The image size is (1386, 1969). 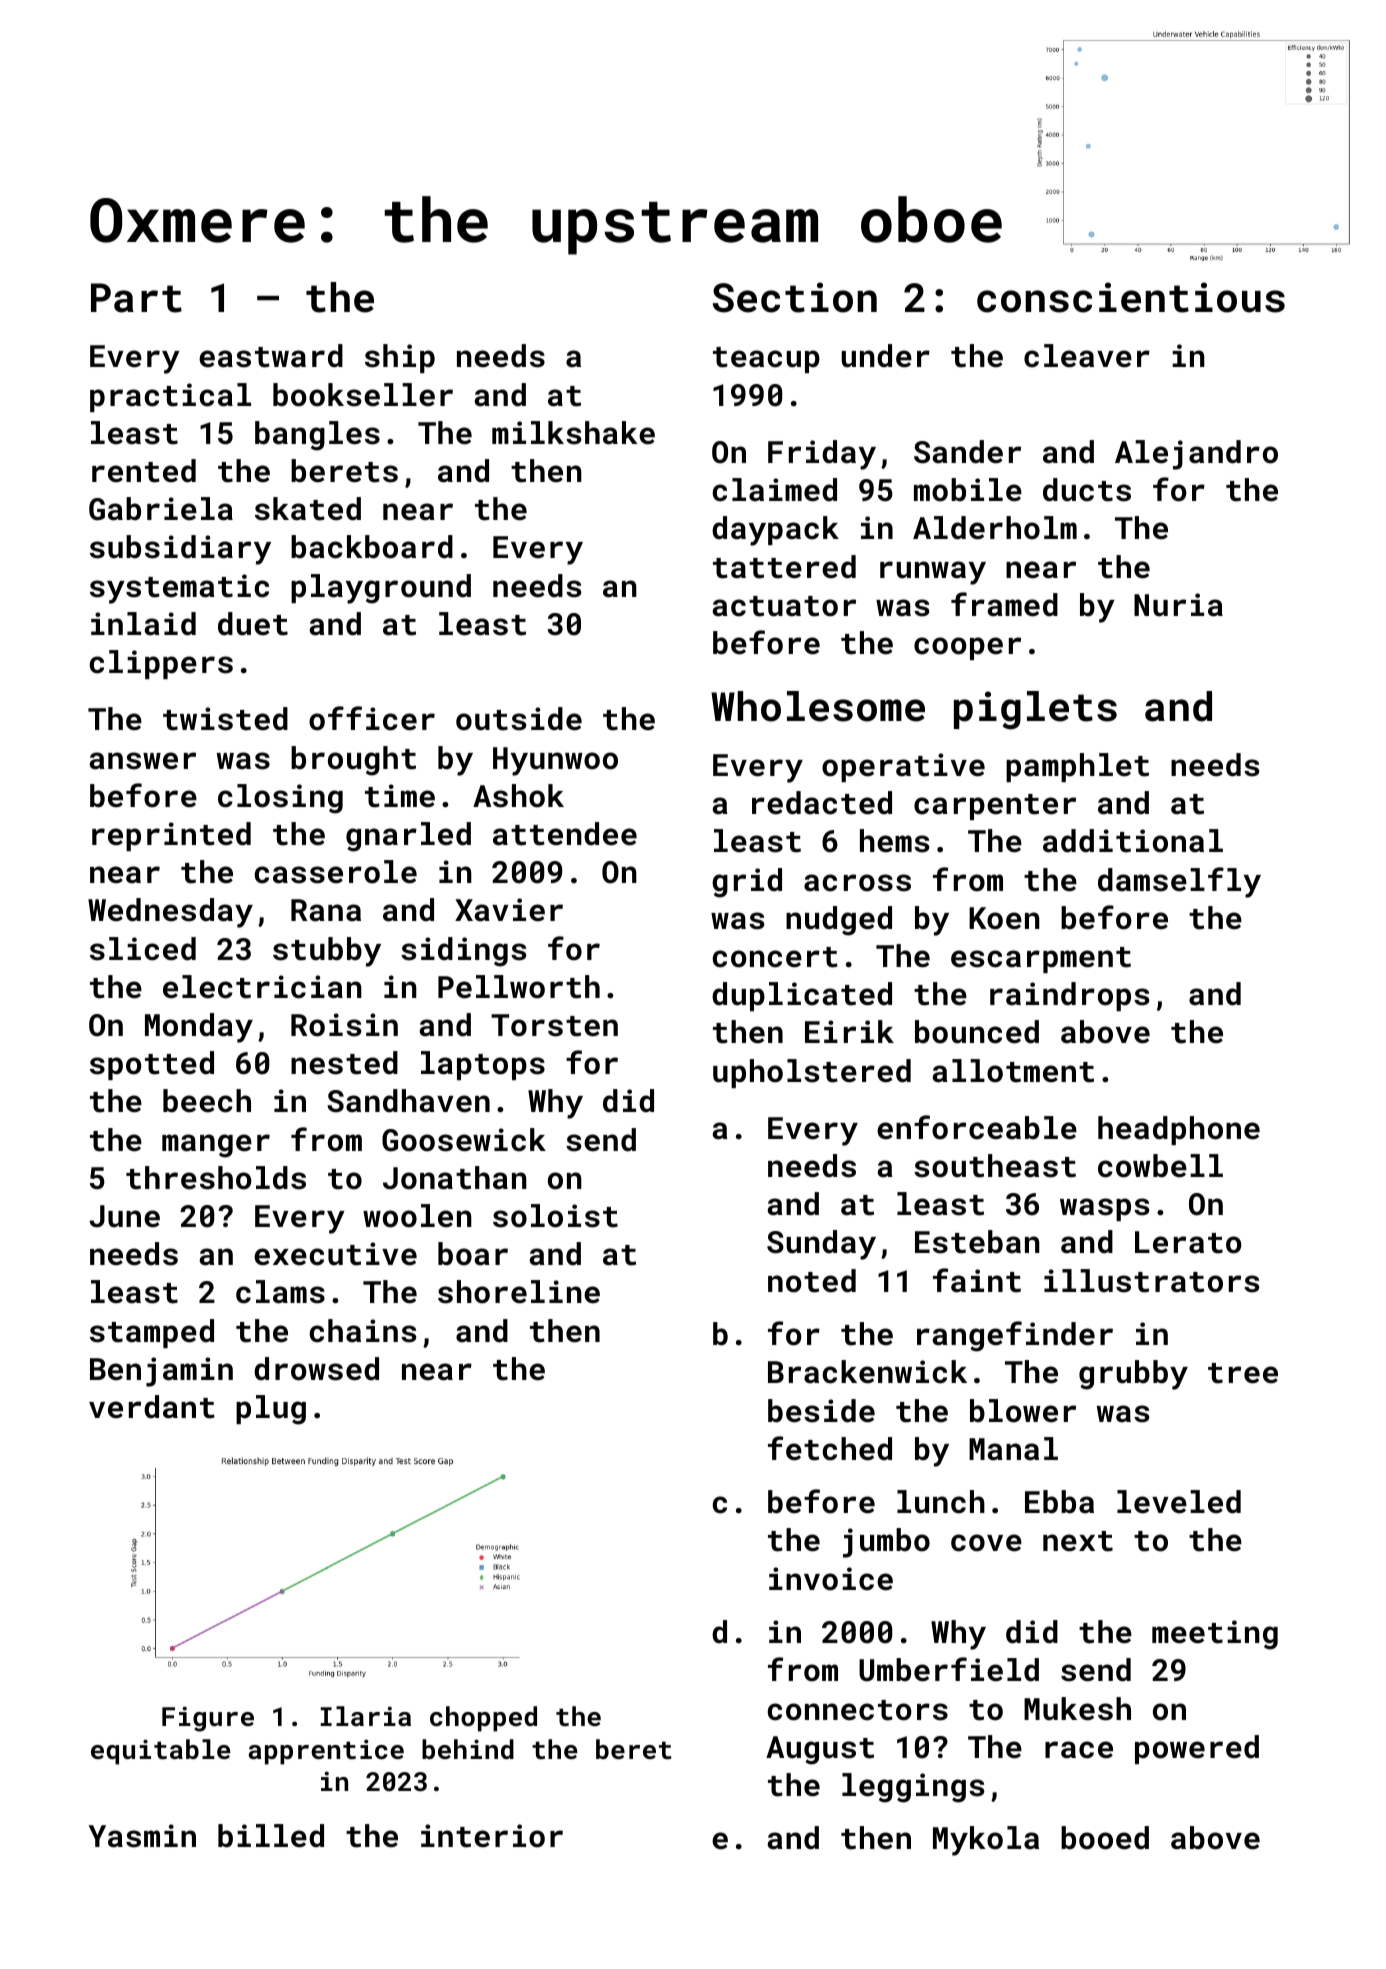 What do you see at coordinates (555, 761) in the screenshot?
I see `Hyunwoo` at bounding box center [555, 761].
